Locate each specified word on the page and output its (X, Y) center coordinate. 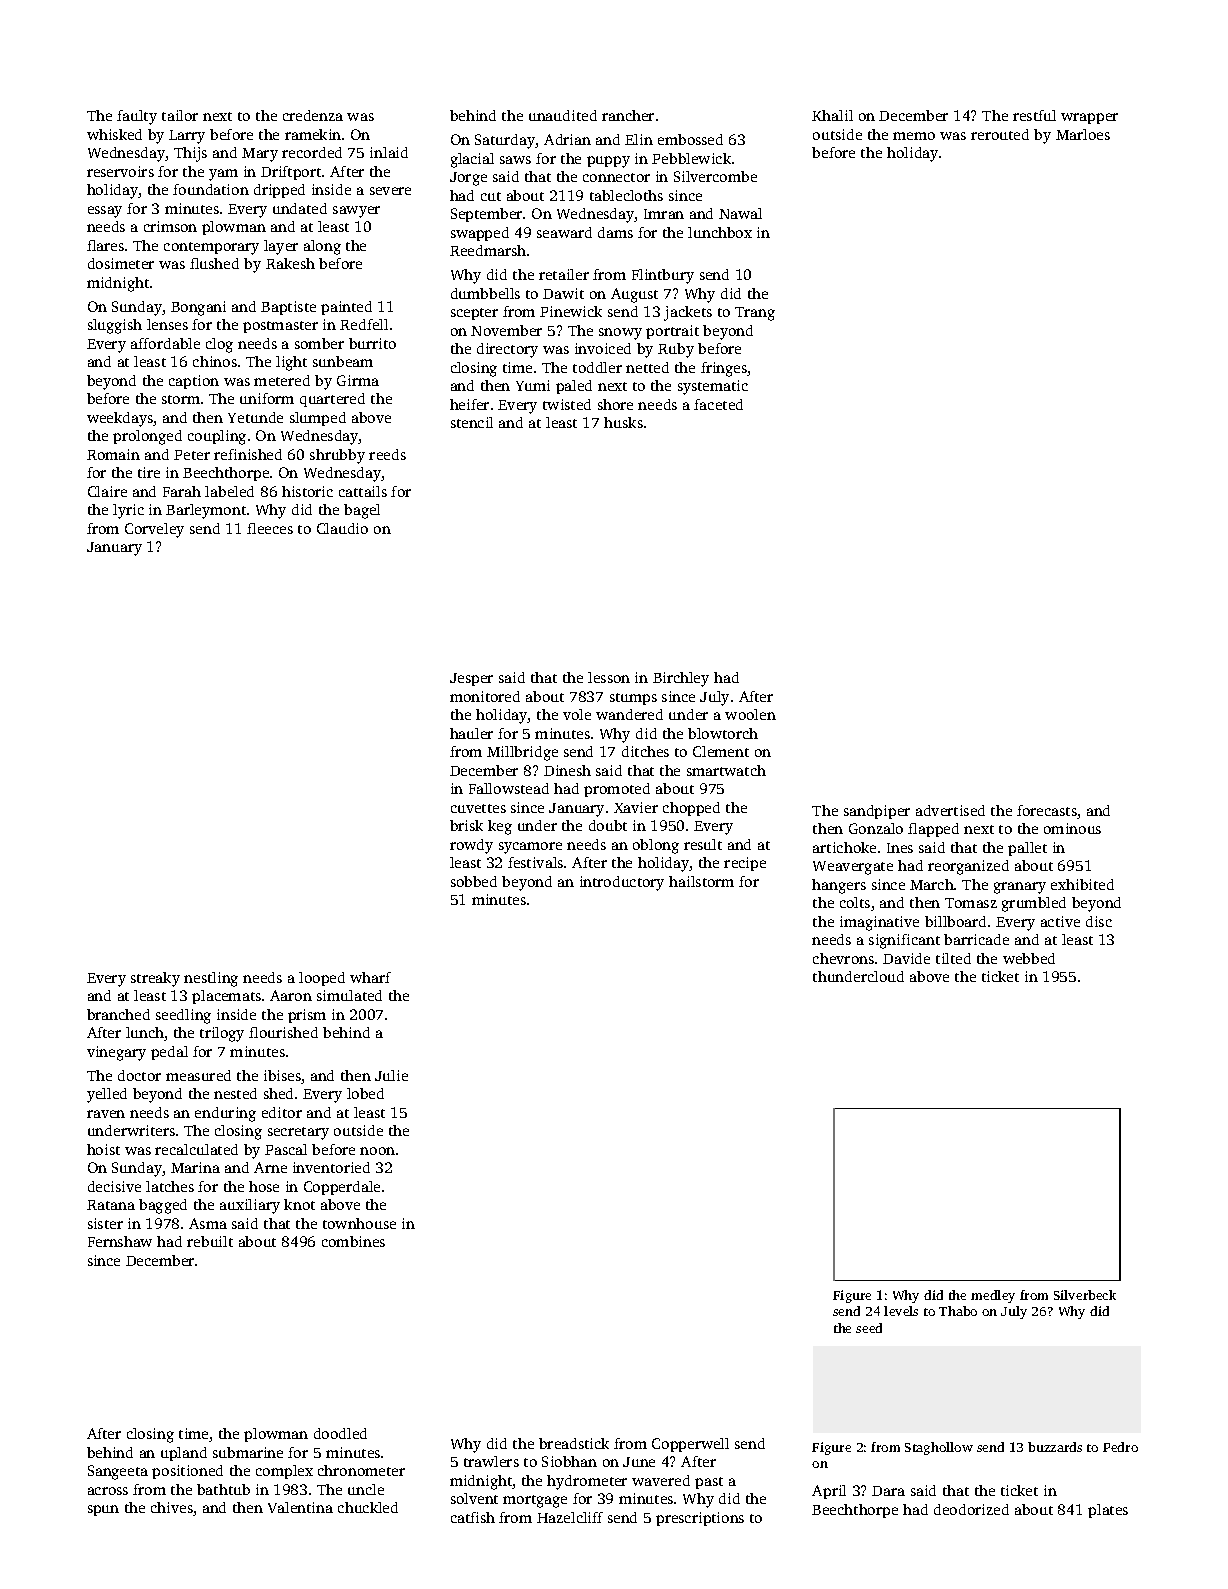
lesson (609, 677)
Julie (391, 1075)
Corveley (154, 530)
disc (1099, 921)
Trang (755, 314)
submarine (248, 1452)
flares (105, 245)
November (506, 330)
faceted (718, 404)
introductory (622, 883)
